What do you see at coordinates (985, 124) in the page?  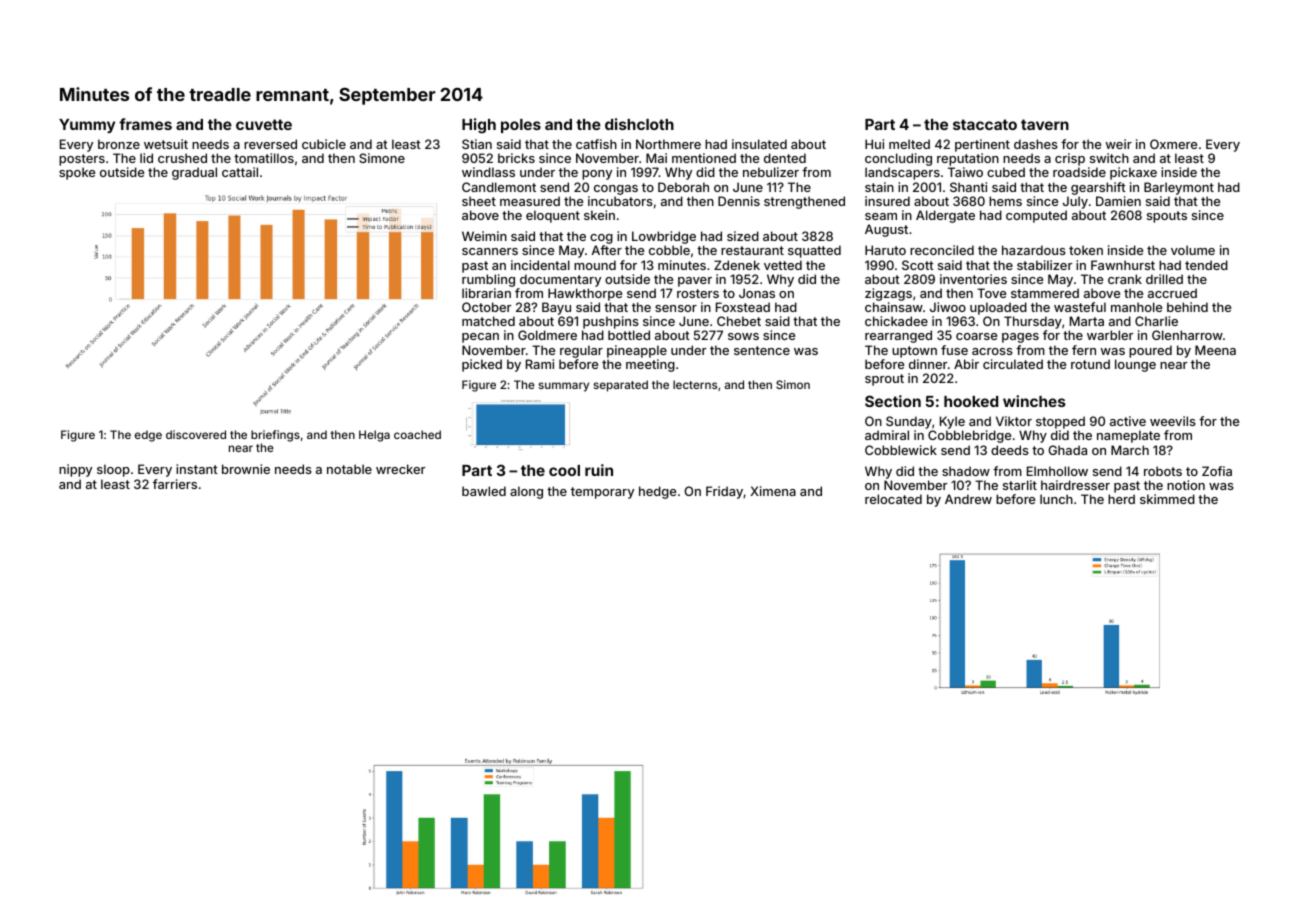 I see `staccato` at bounding box center [985, 124].
